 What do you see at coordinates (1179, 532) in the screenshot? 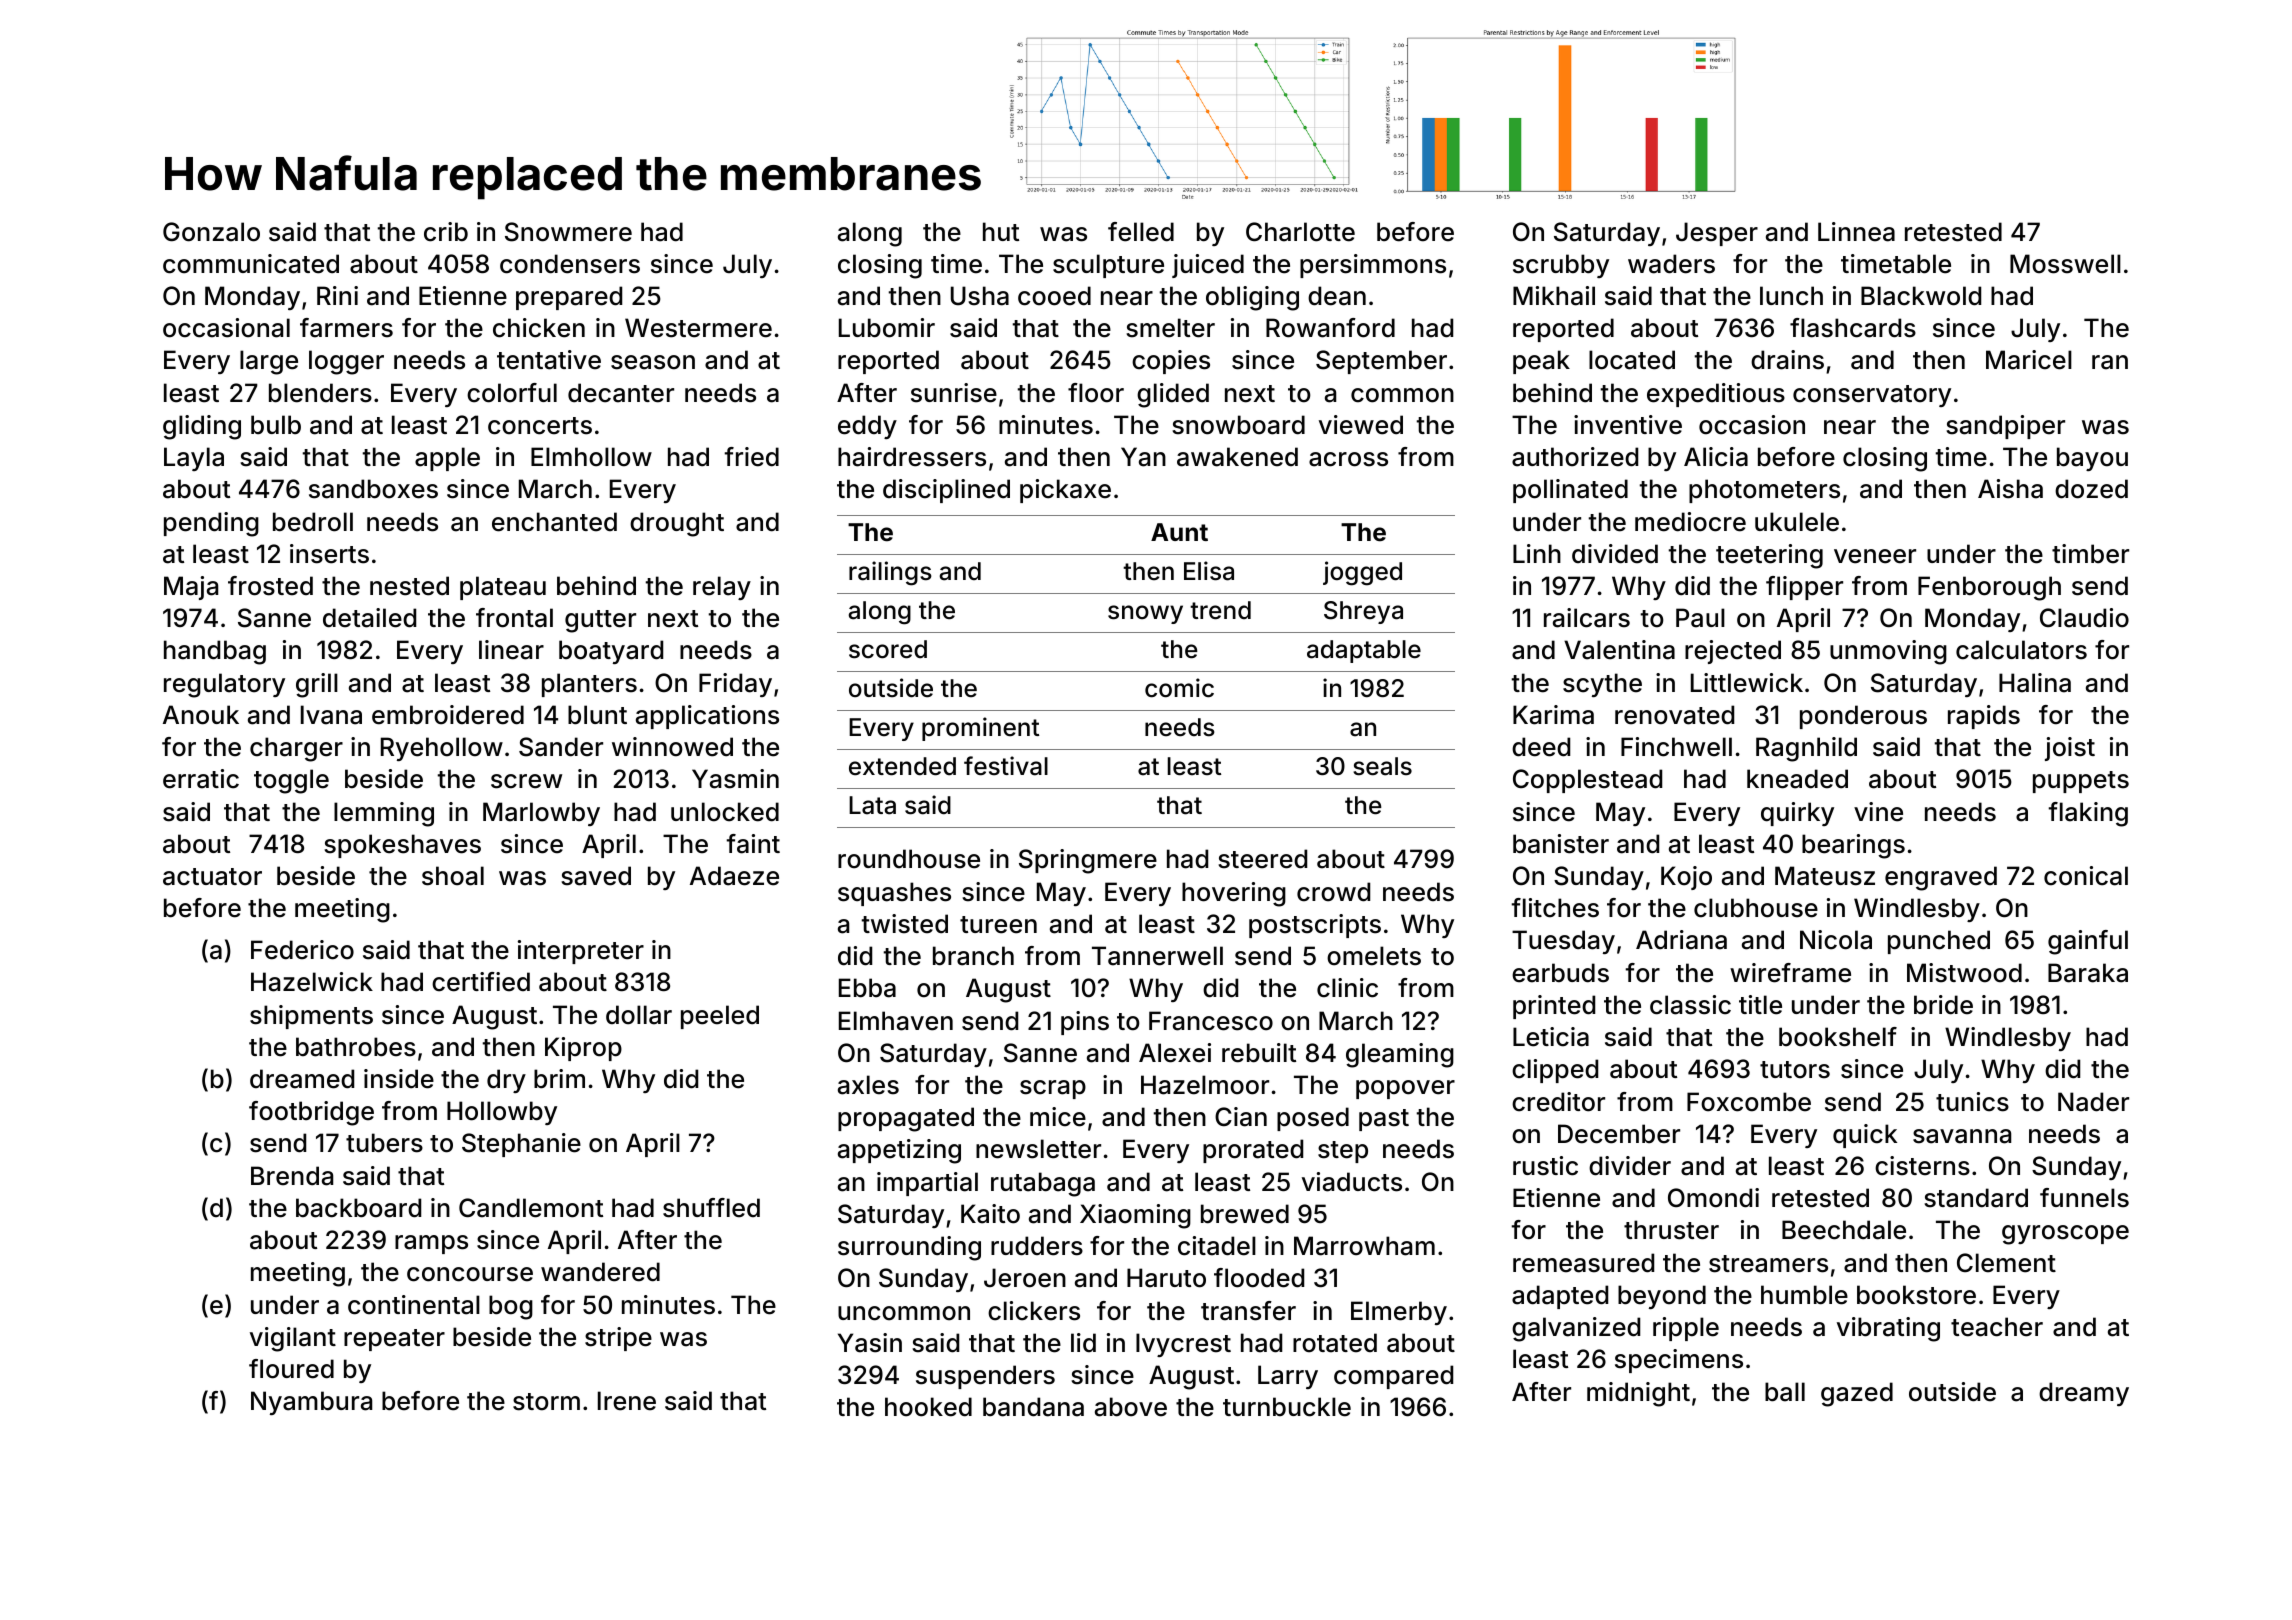
I see `Aunt` at bounding box center [1179, 532].
